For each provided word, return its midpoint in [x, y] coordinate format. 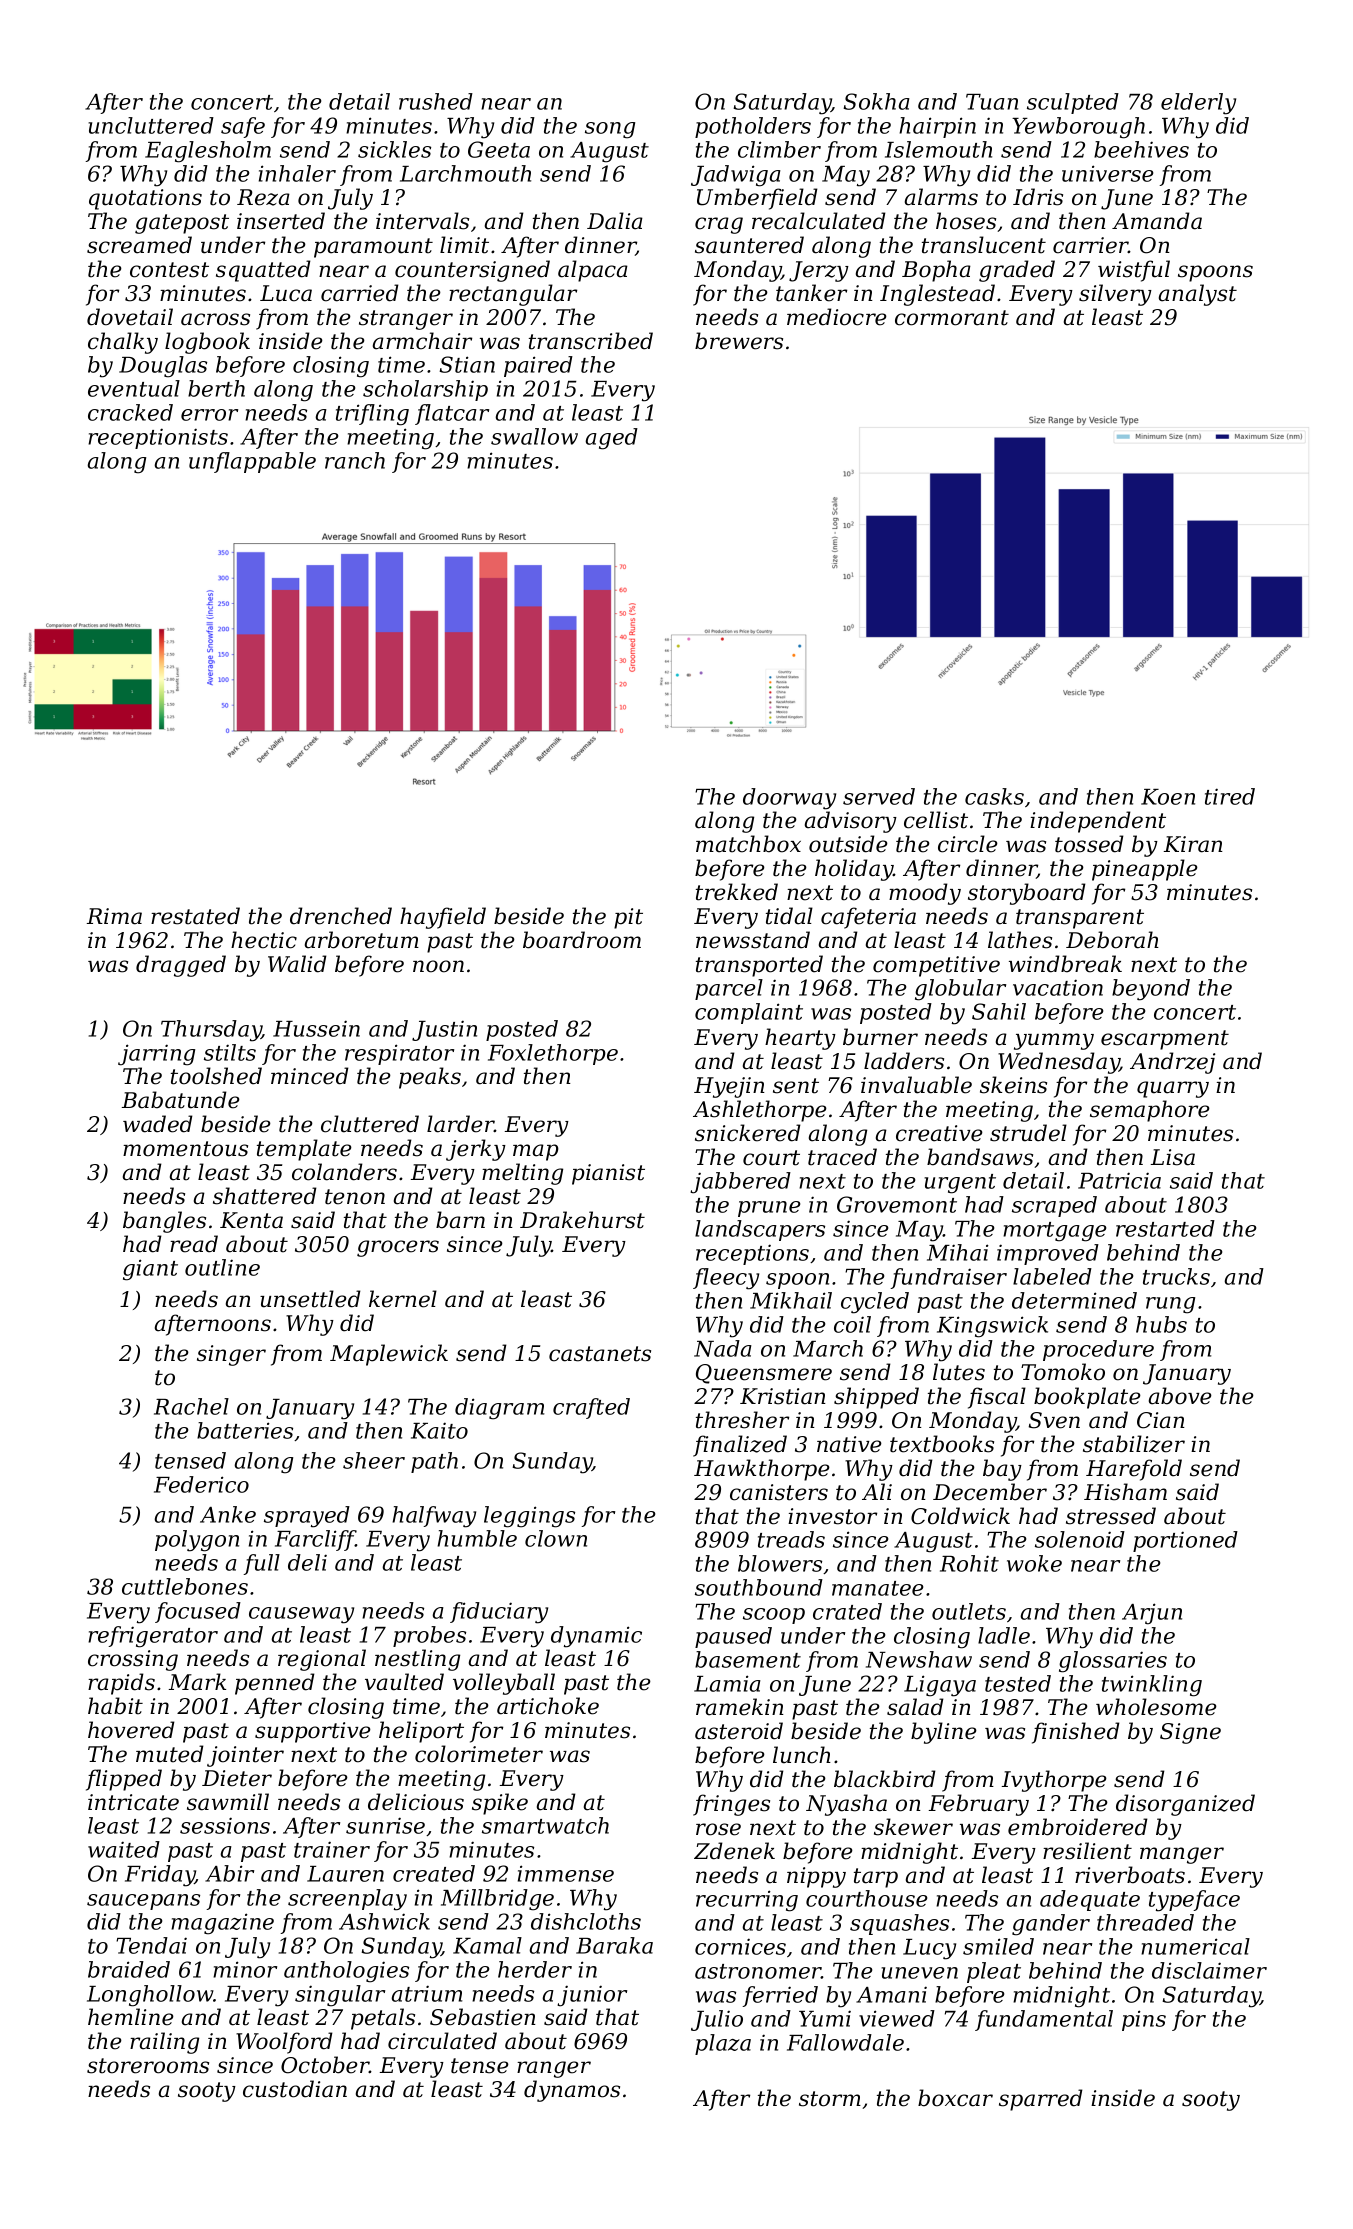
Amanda [1157, 221]
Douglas [163, 367]
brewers [739, 341]
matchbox [748, 844]
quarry [1173, 1089]
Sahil [999, 1011]
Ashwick [384, 1921]
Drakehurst [582, 1220]
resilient [1087, 1851]
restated [195, 916]
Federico [201, 1484]
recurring [747, 1901]
